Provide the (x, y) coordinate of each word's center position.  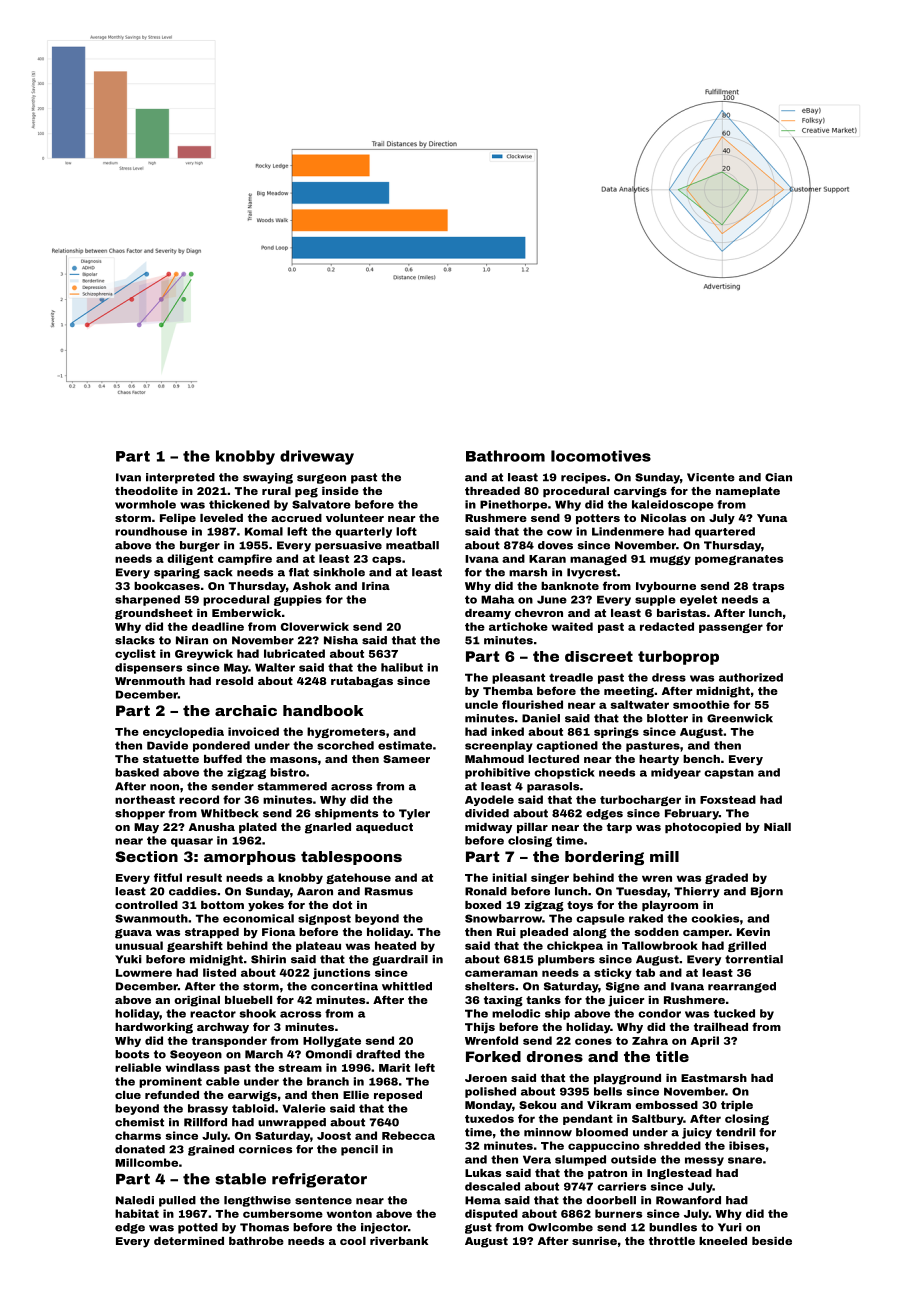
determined (189, 1241)
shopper (140, 814)
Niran (192, 640)
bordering (604, 858)
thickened (239, 504)
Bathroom (505, 456)
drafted (378, 1054)
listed (219, 972)
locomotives (601, 456)
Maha (497, 599)
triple (737, 1106)
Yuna (772, 518)
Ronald (486, 891)
